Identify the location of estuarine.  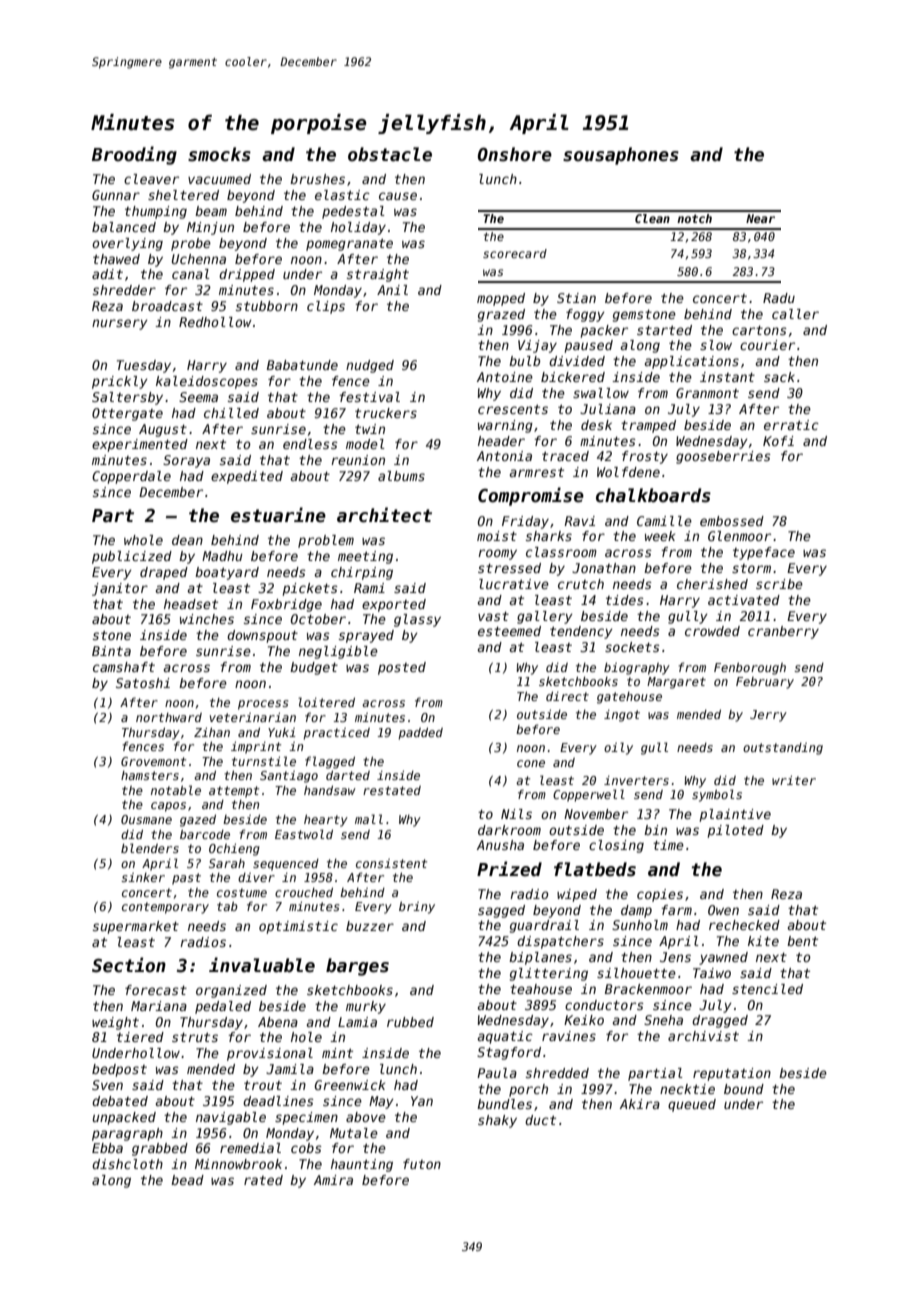
(278, 515).
